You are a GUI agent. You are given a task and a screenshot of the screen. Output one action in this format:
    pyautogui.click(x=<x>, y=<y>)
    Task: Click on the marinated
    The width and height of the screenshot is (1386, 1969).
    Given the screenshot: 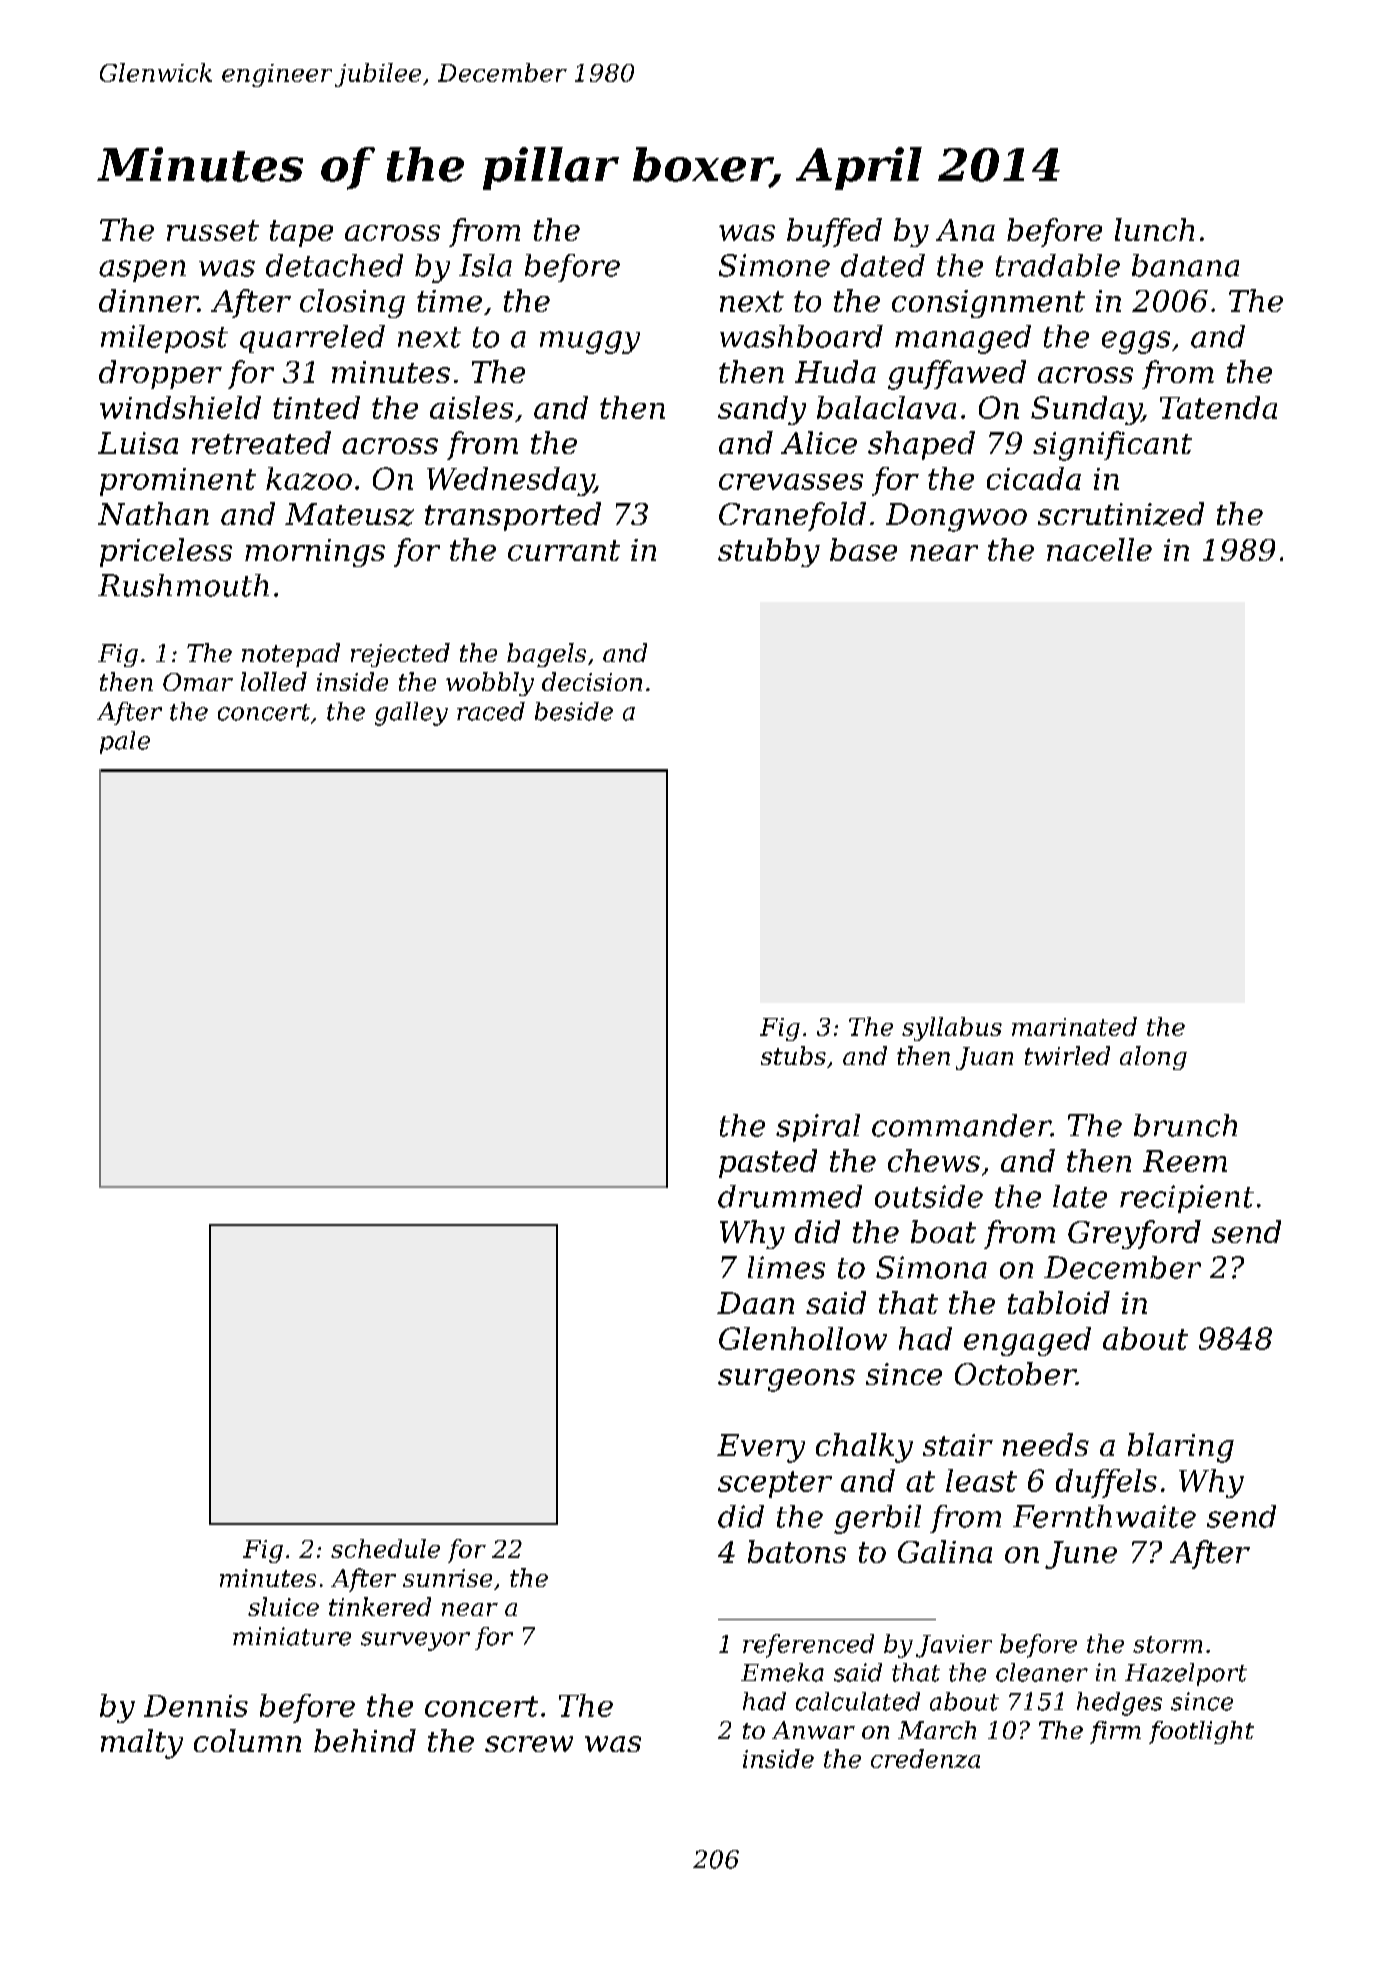 What is the action you would take?
    pyautogui.click(x=1074, y=1026)
